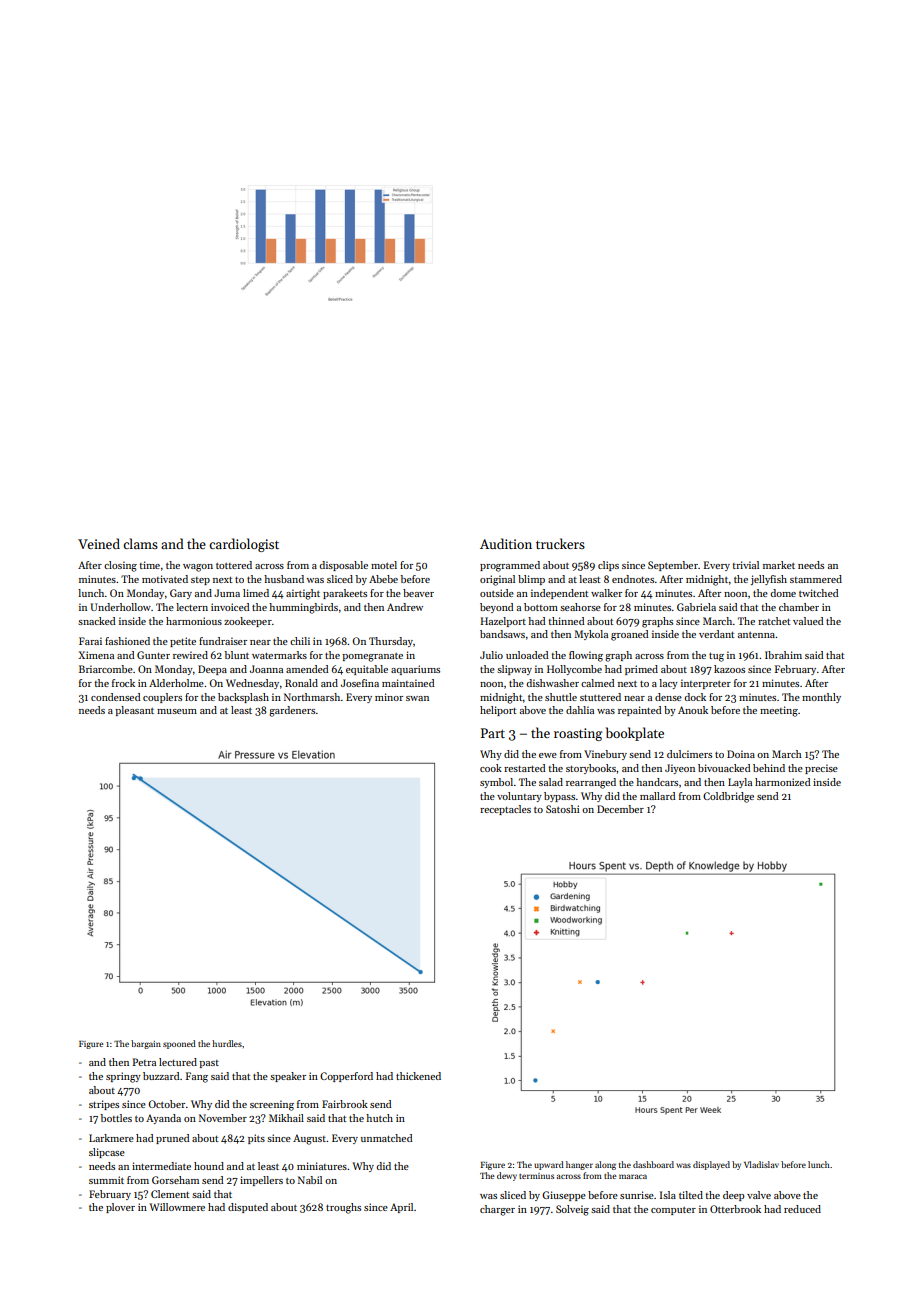 The width and height of the document is (924, 1308). What do you see at coordinates (728, 797) in the document?
I see `Coldbridge` at bounding box center [728, 797].
